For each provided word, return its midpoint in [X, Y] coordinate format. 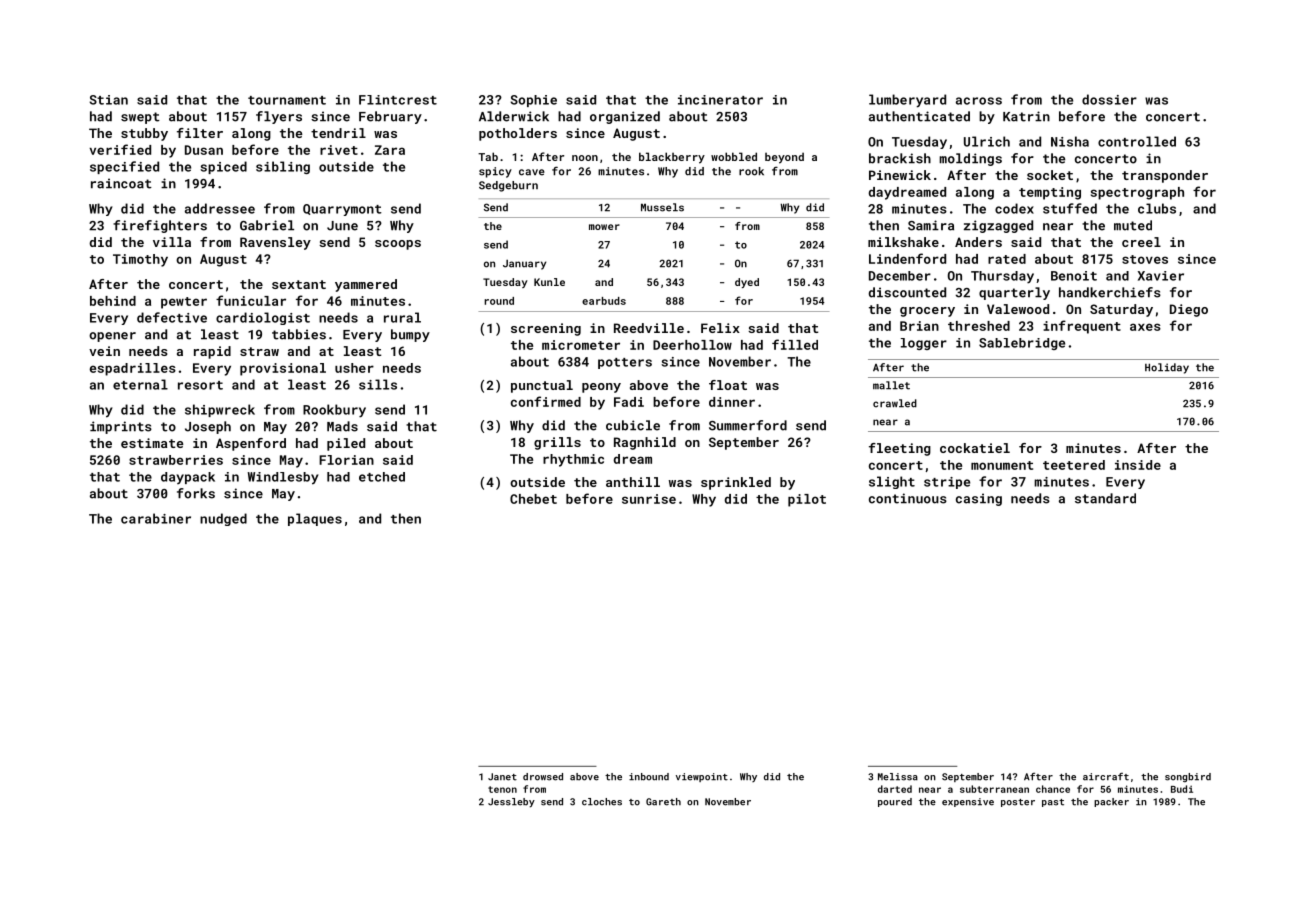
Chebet [533, 499]
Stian [108, 100]
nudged [223, 519]
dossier [1109, 99]
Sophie [533, 101]
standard [1105, 498]
